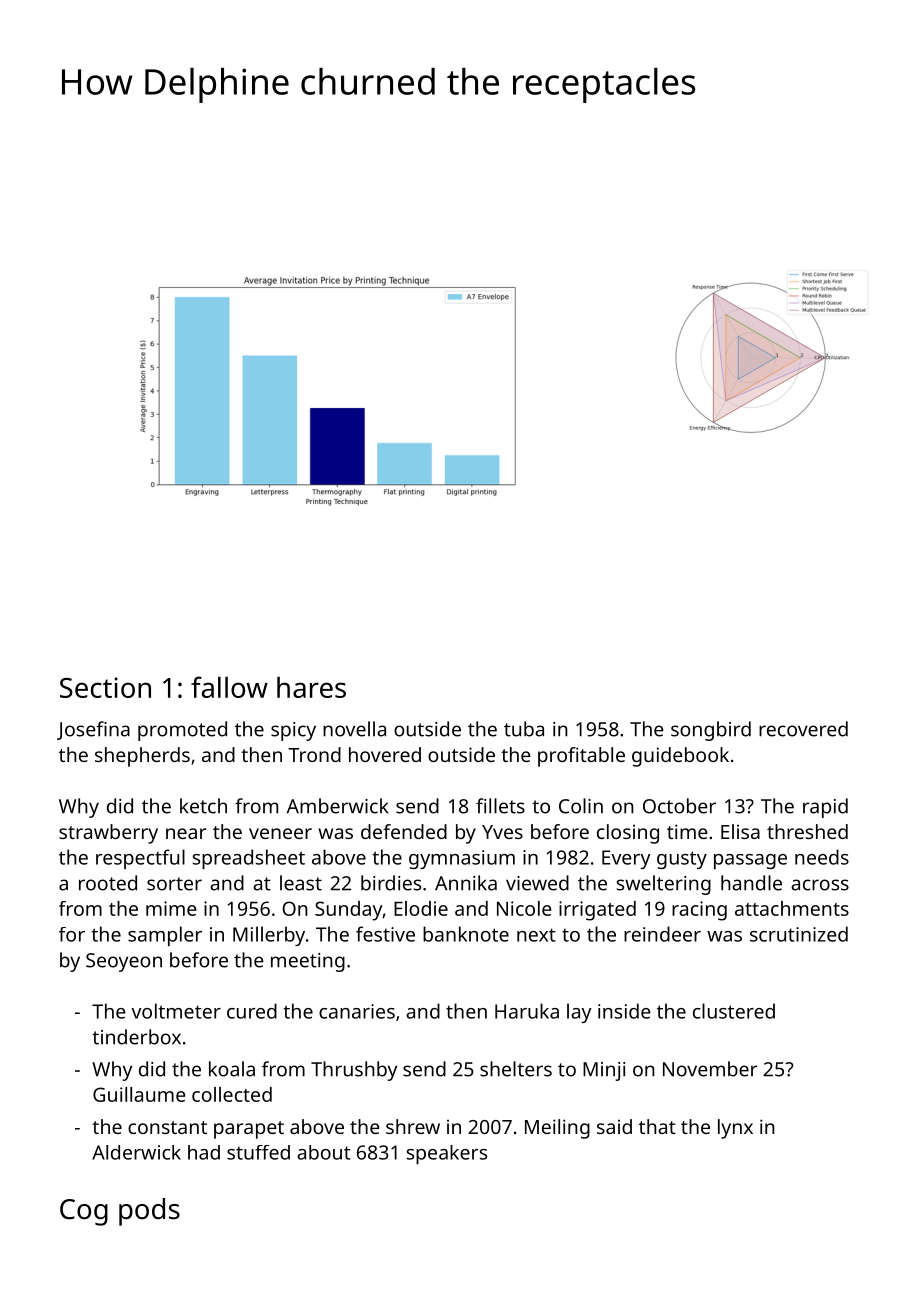 The height and width of the screenshot is (1316, 908). I want to click on Section, so click(105, 687).
